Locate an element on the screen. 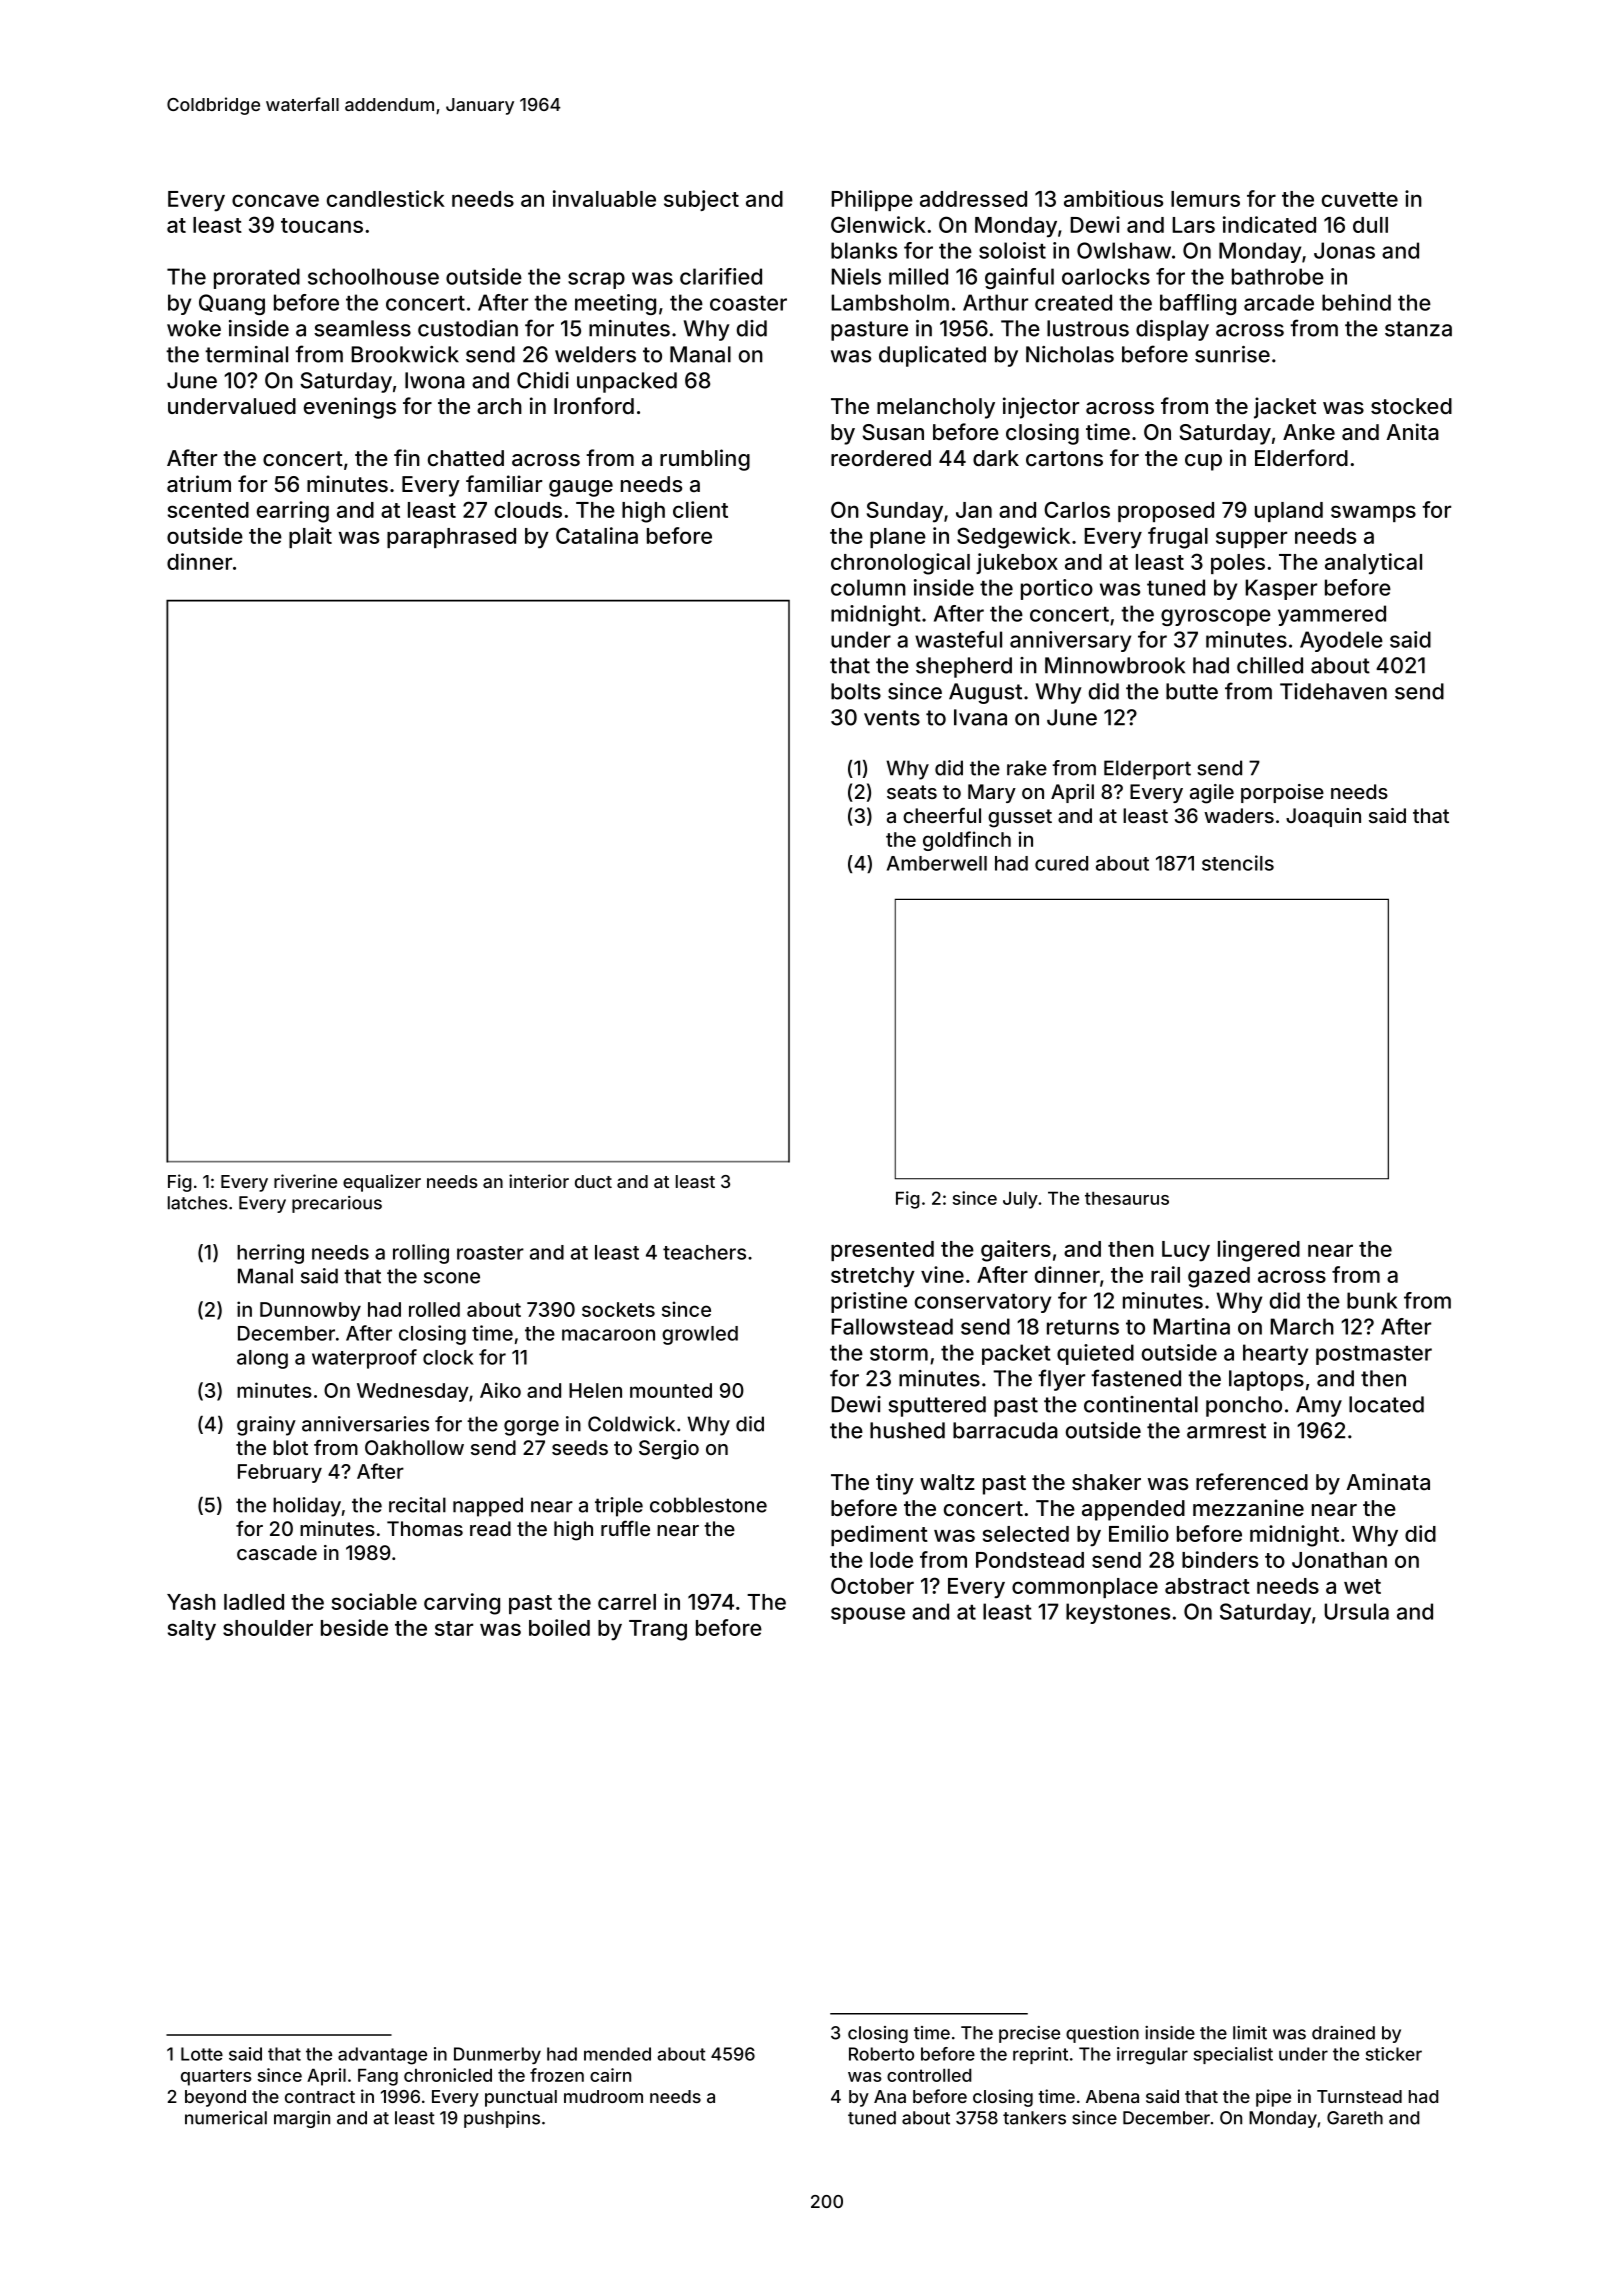 Image resolution: width=1620 pixels, height=2292 pixels. wet is located at coordinates (1362, 1586).
